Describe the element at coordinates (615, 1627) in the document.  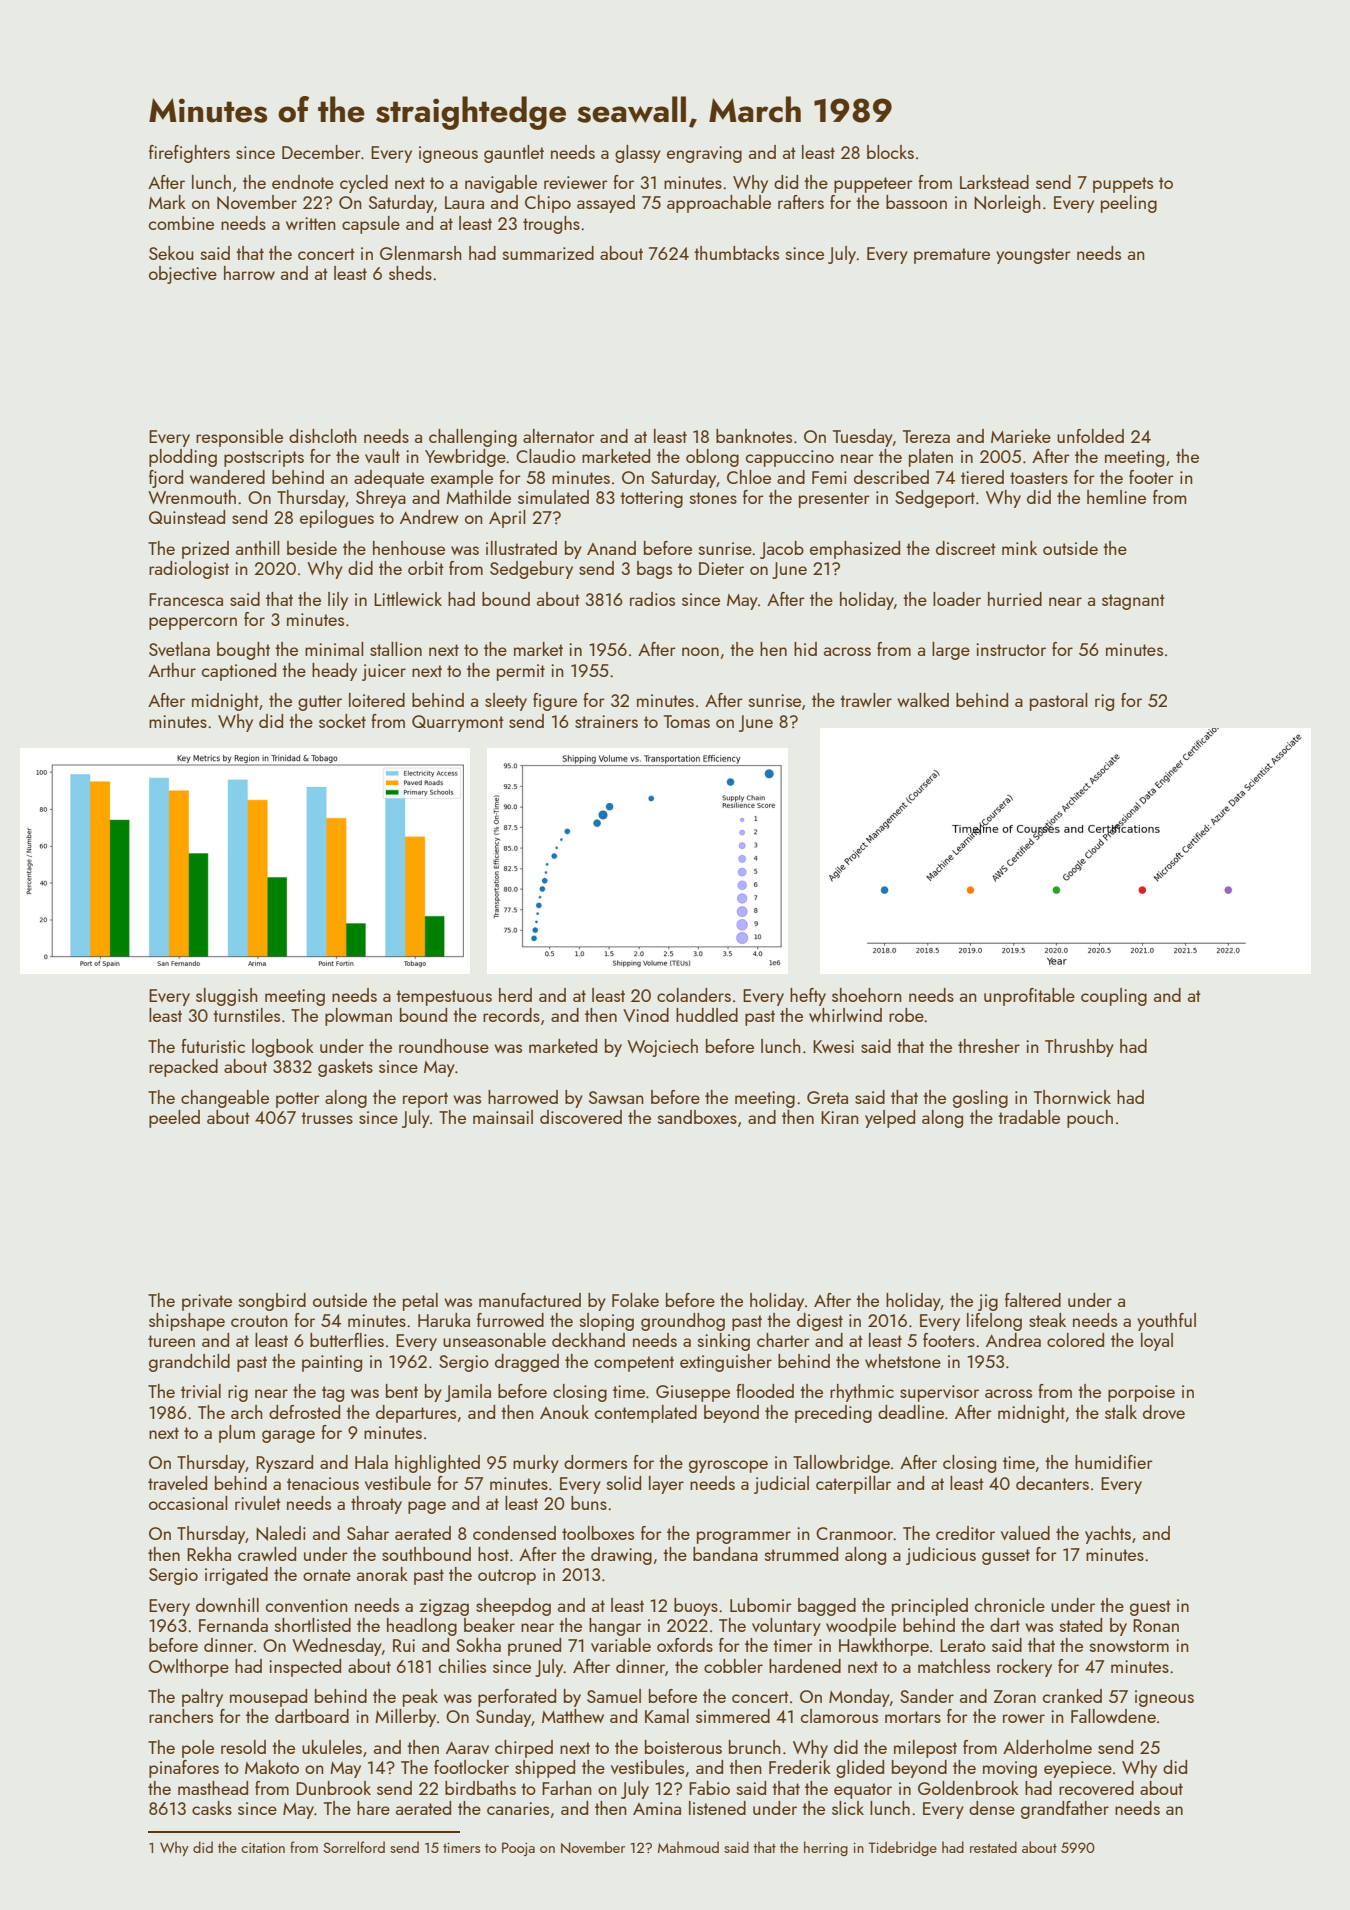
I see `hangar` at that location.
